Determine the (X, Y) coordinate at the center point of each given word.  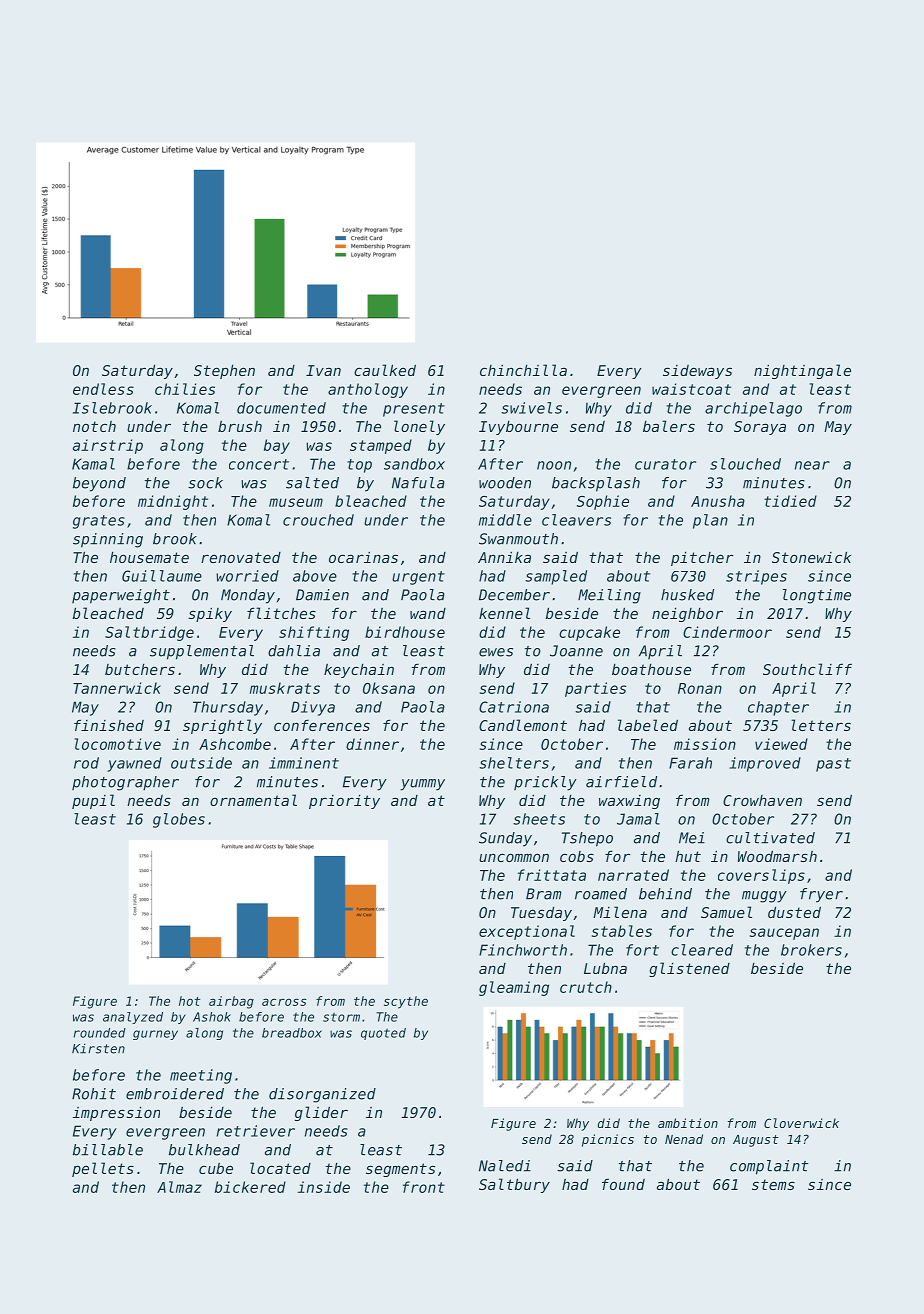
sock (205, 483)
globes (179, 820)
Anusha (718, 501)
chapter (778, 708)
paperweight (121, 596)
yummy (422, 785)
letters (821, 725)
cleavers (576, 520)
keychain (359, 670)
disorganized (322, 1095)
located (280, 1168)
